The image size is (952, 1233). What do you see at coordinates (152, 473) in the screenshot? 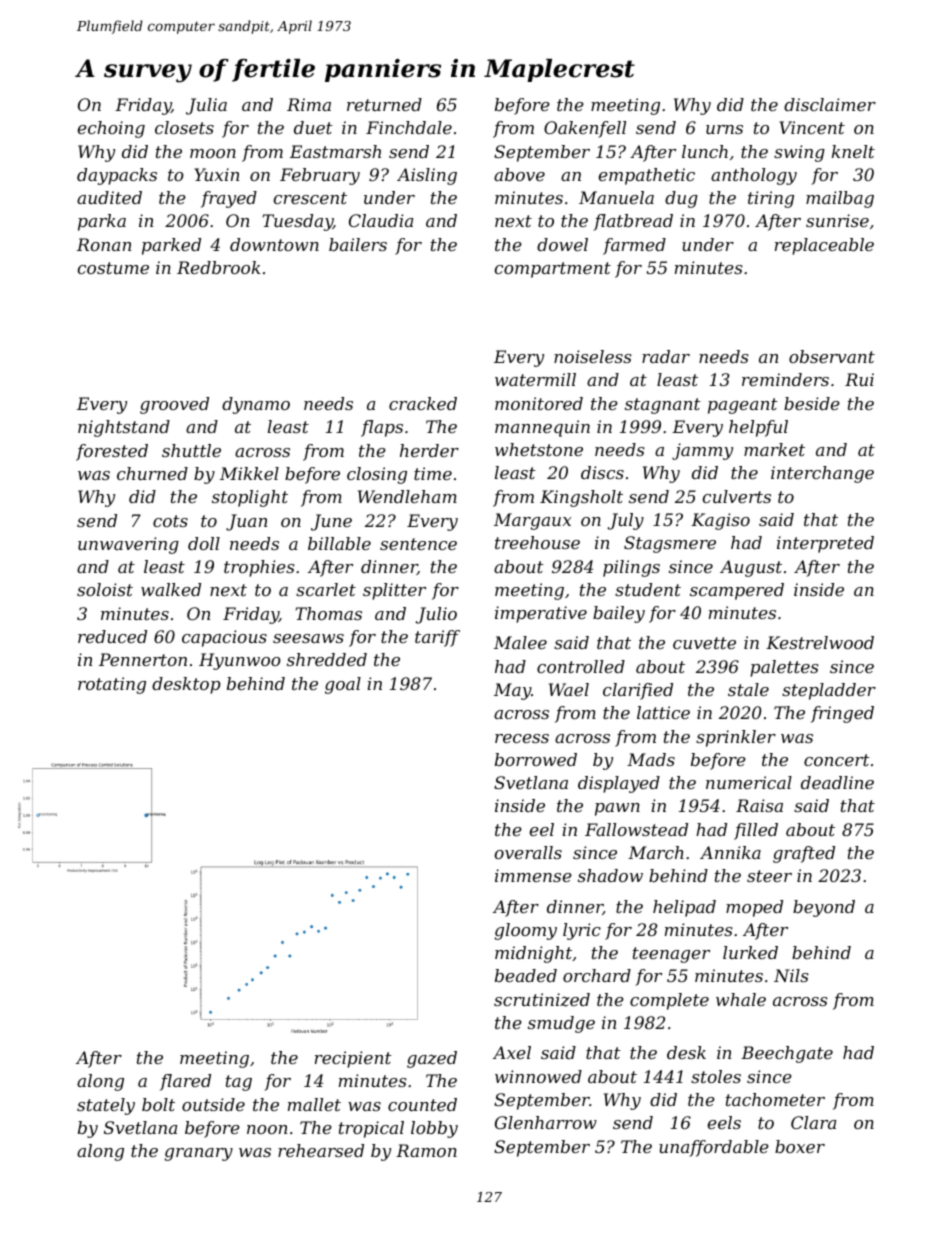
I see `churned` at bounding box center [152, 473].
